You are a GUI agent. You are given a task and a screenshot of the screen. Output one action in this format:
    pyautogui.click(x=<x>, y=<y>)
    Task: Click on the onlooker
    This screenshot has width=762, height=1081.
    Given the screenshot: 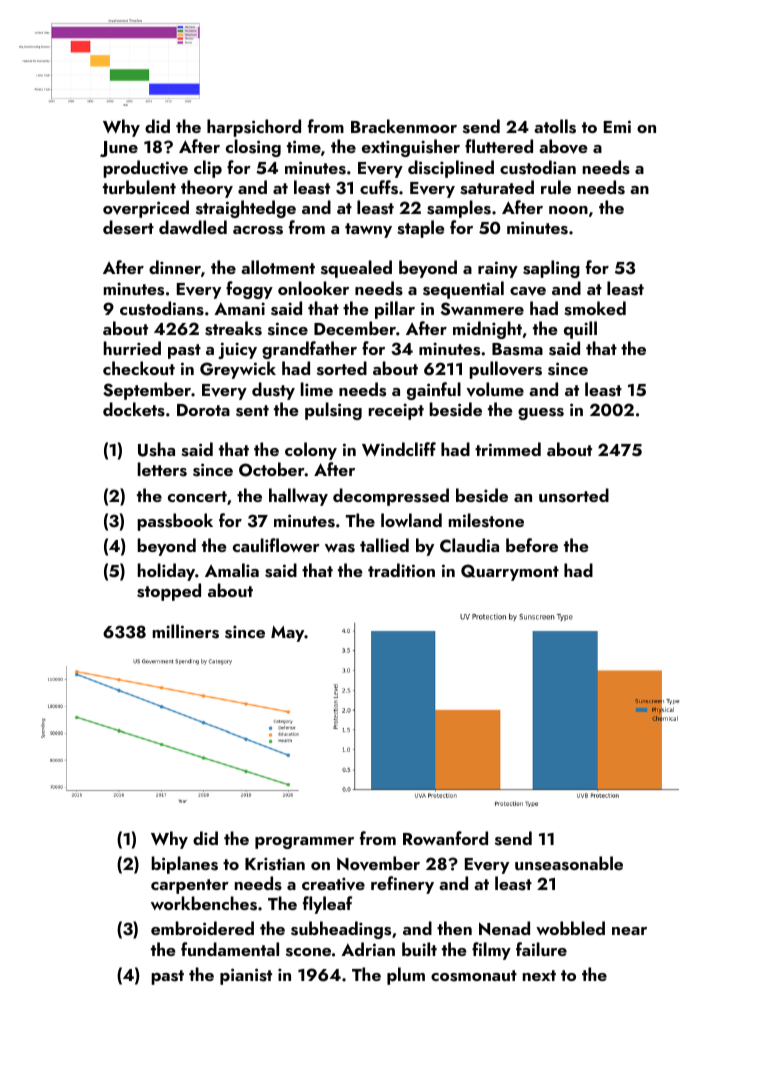 What is the action you would take?
    pyautogui.click(x=313, y=288)
